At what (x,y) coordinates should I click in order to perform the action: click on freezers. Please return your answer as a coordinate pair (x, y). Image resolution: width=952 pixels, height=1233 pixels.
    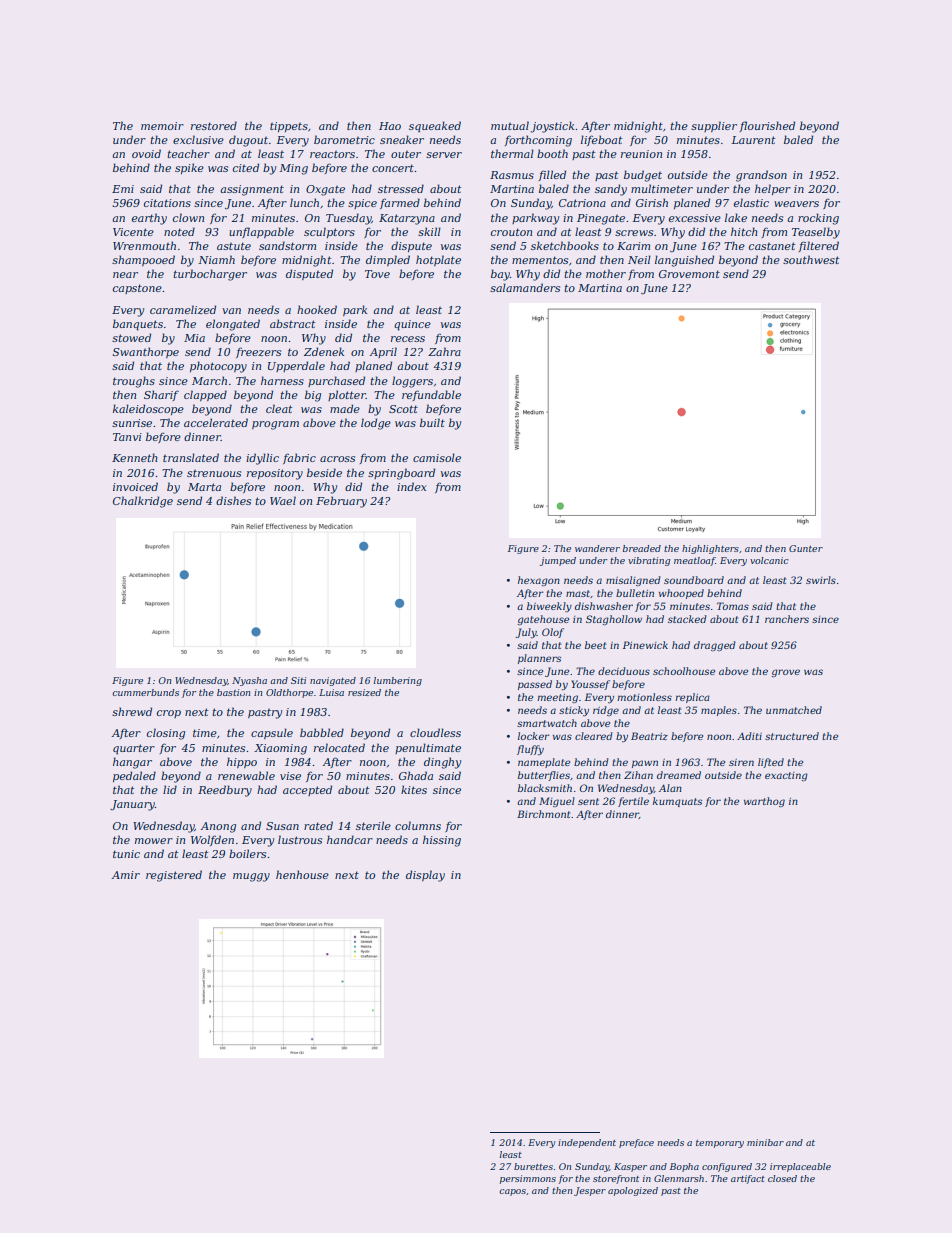
    Looking at the image, I should click on (258, 352).
